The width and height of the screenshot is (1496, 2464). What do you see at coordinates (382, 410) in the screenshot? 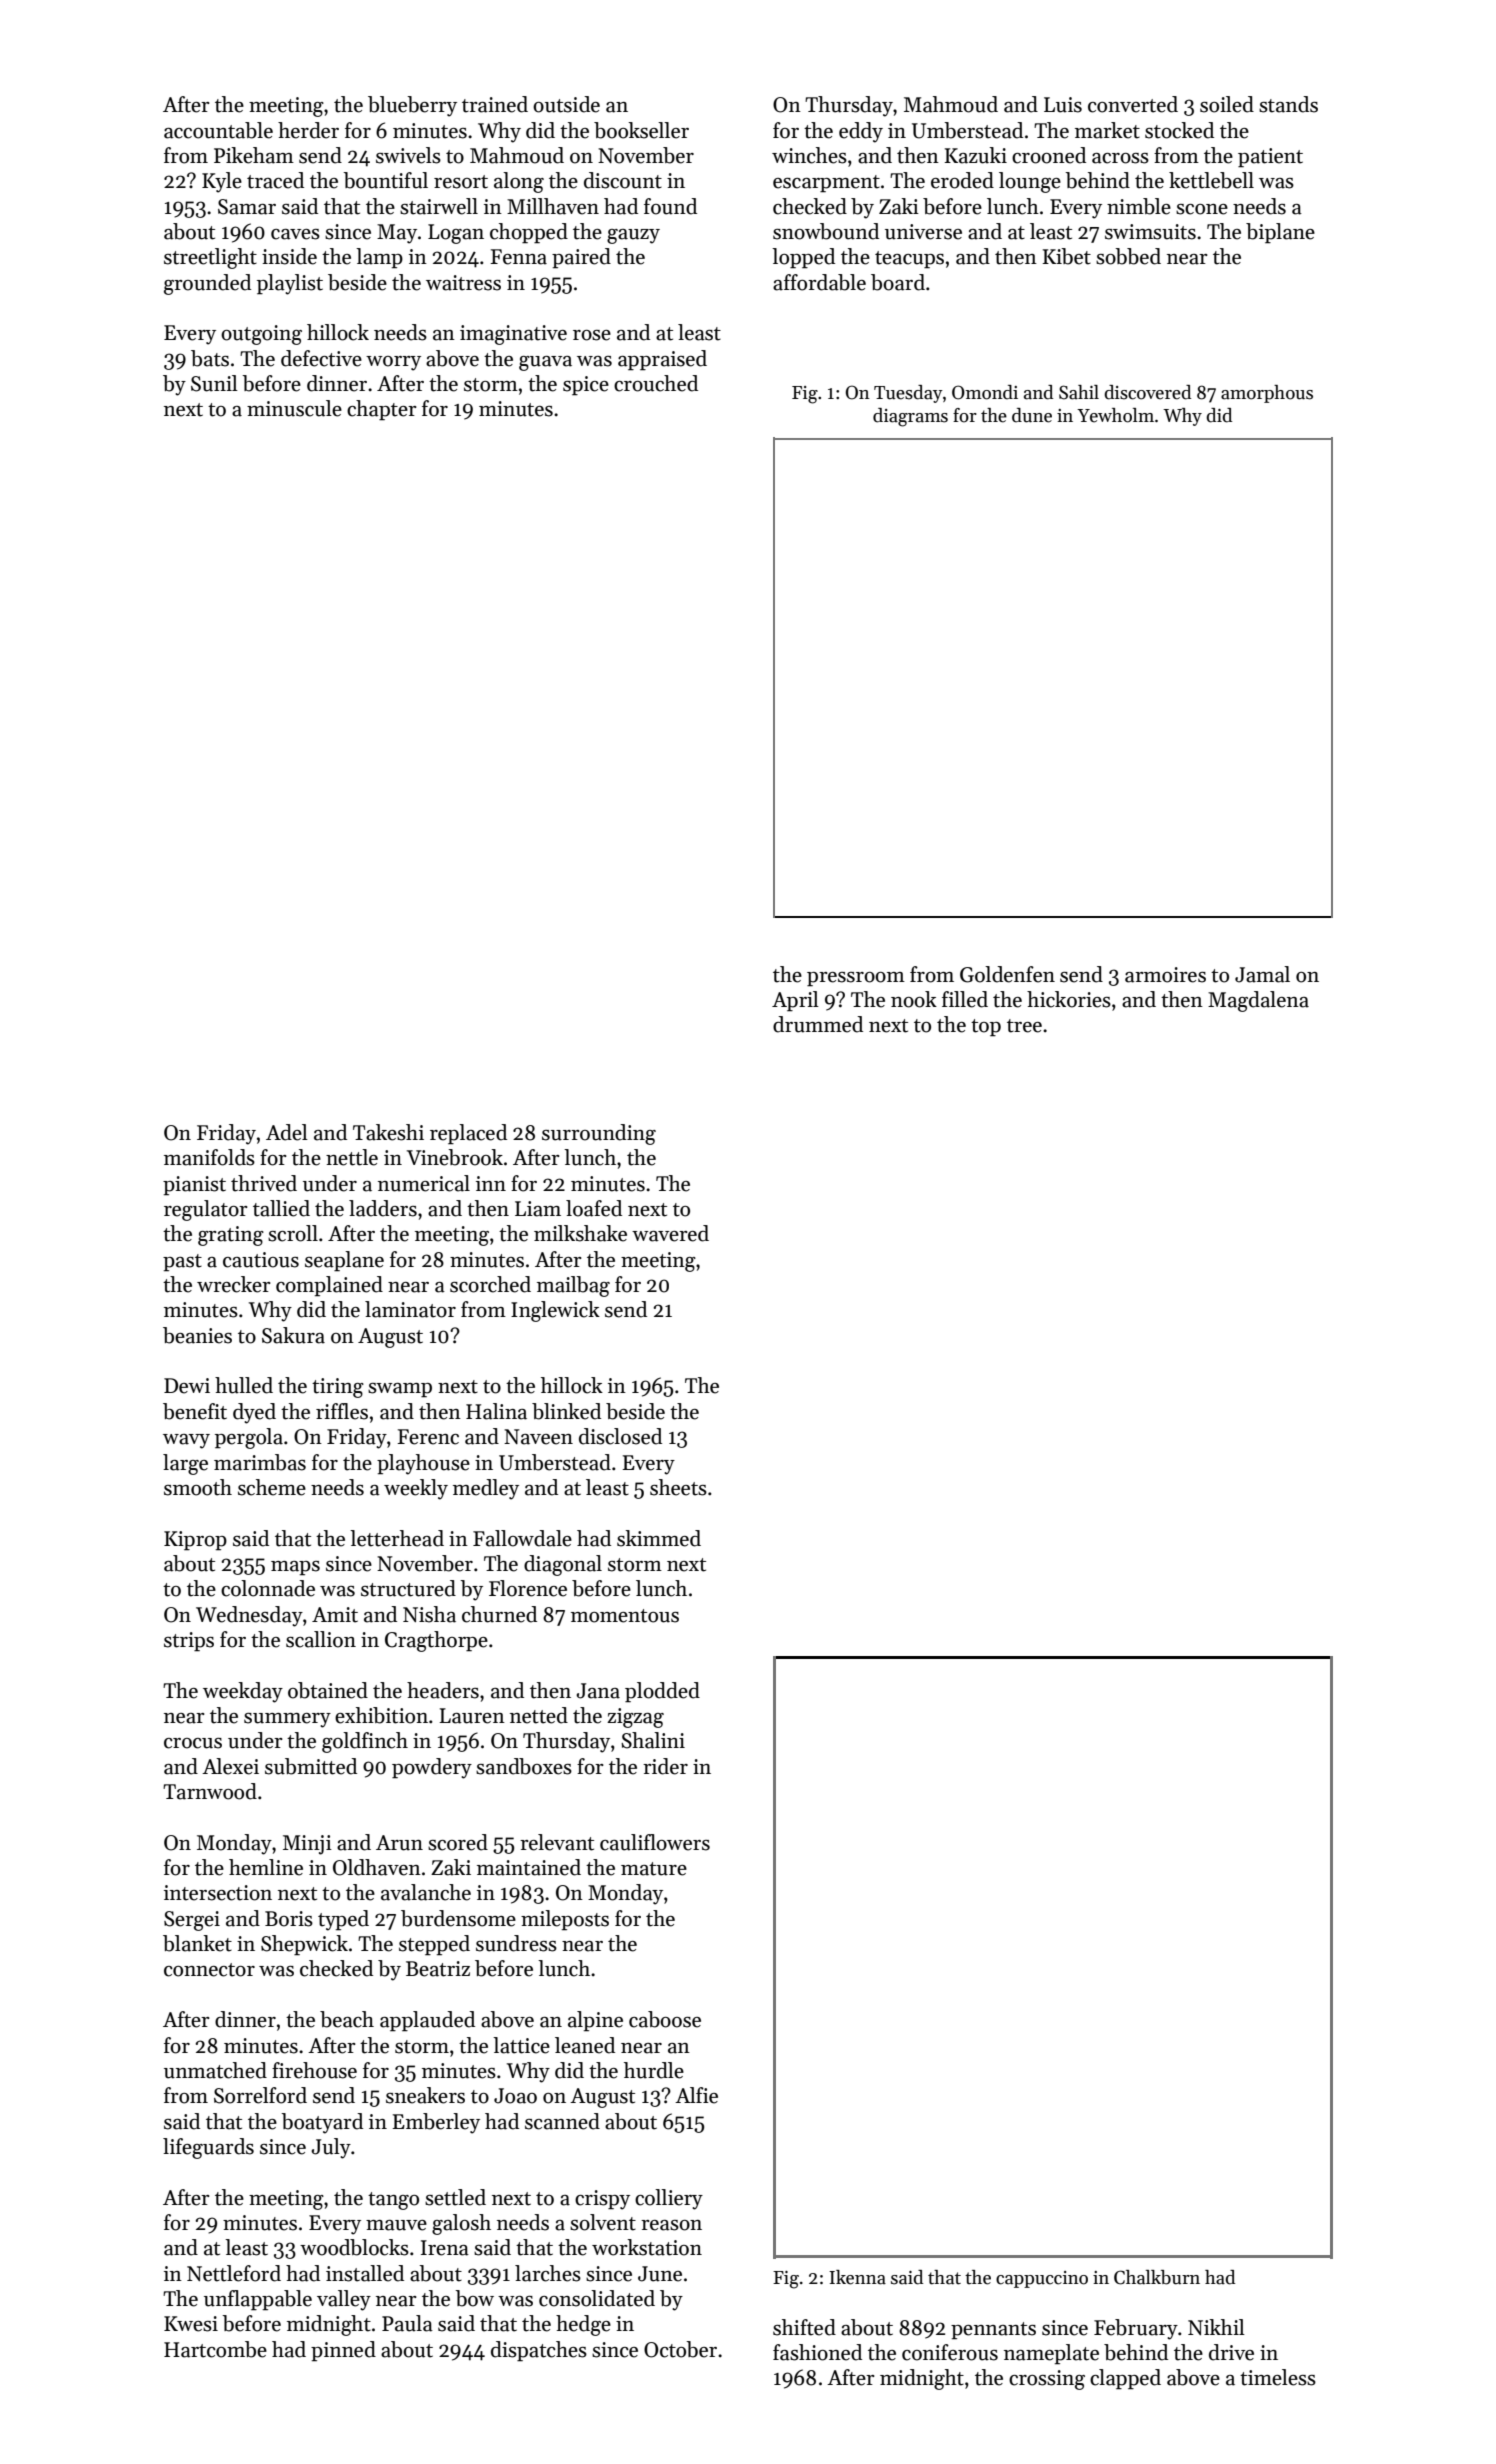
I see `chapter` at bounding box center [382, 410].
